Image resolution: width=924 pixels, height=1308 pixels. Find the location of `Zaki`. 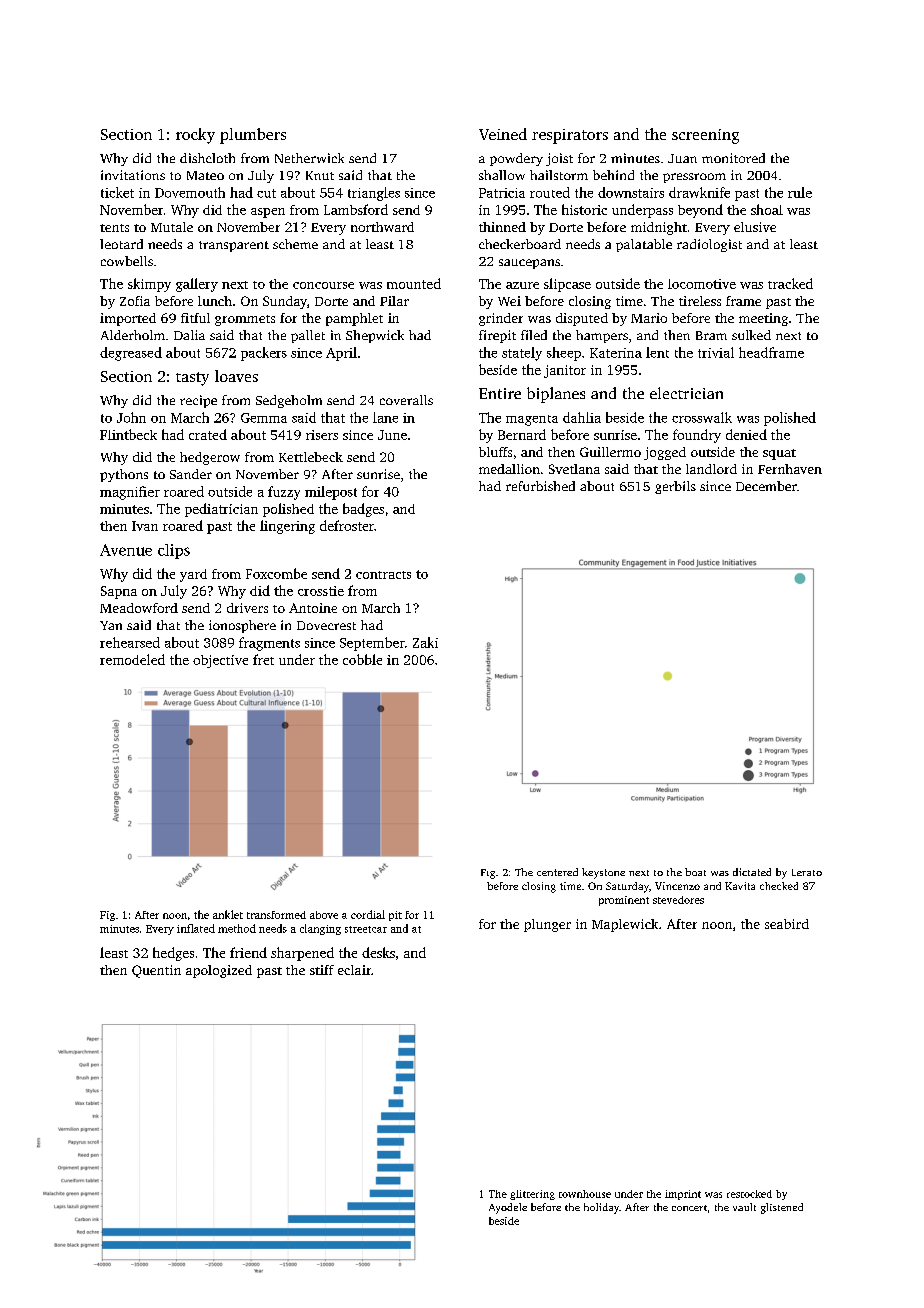

Zaki is located at coordinates (425, 642).
